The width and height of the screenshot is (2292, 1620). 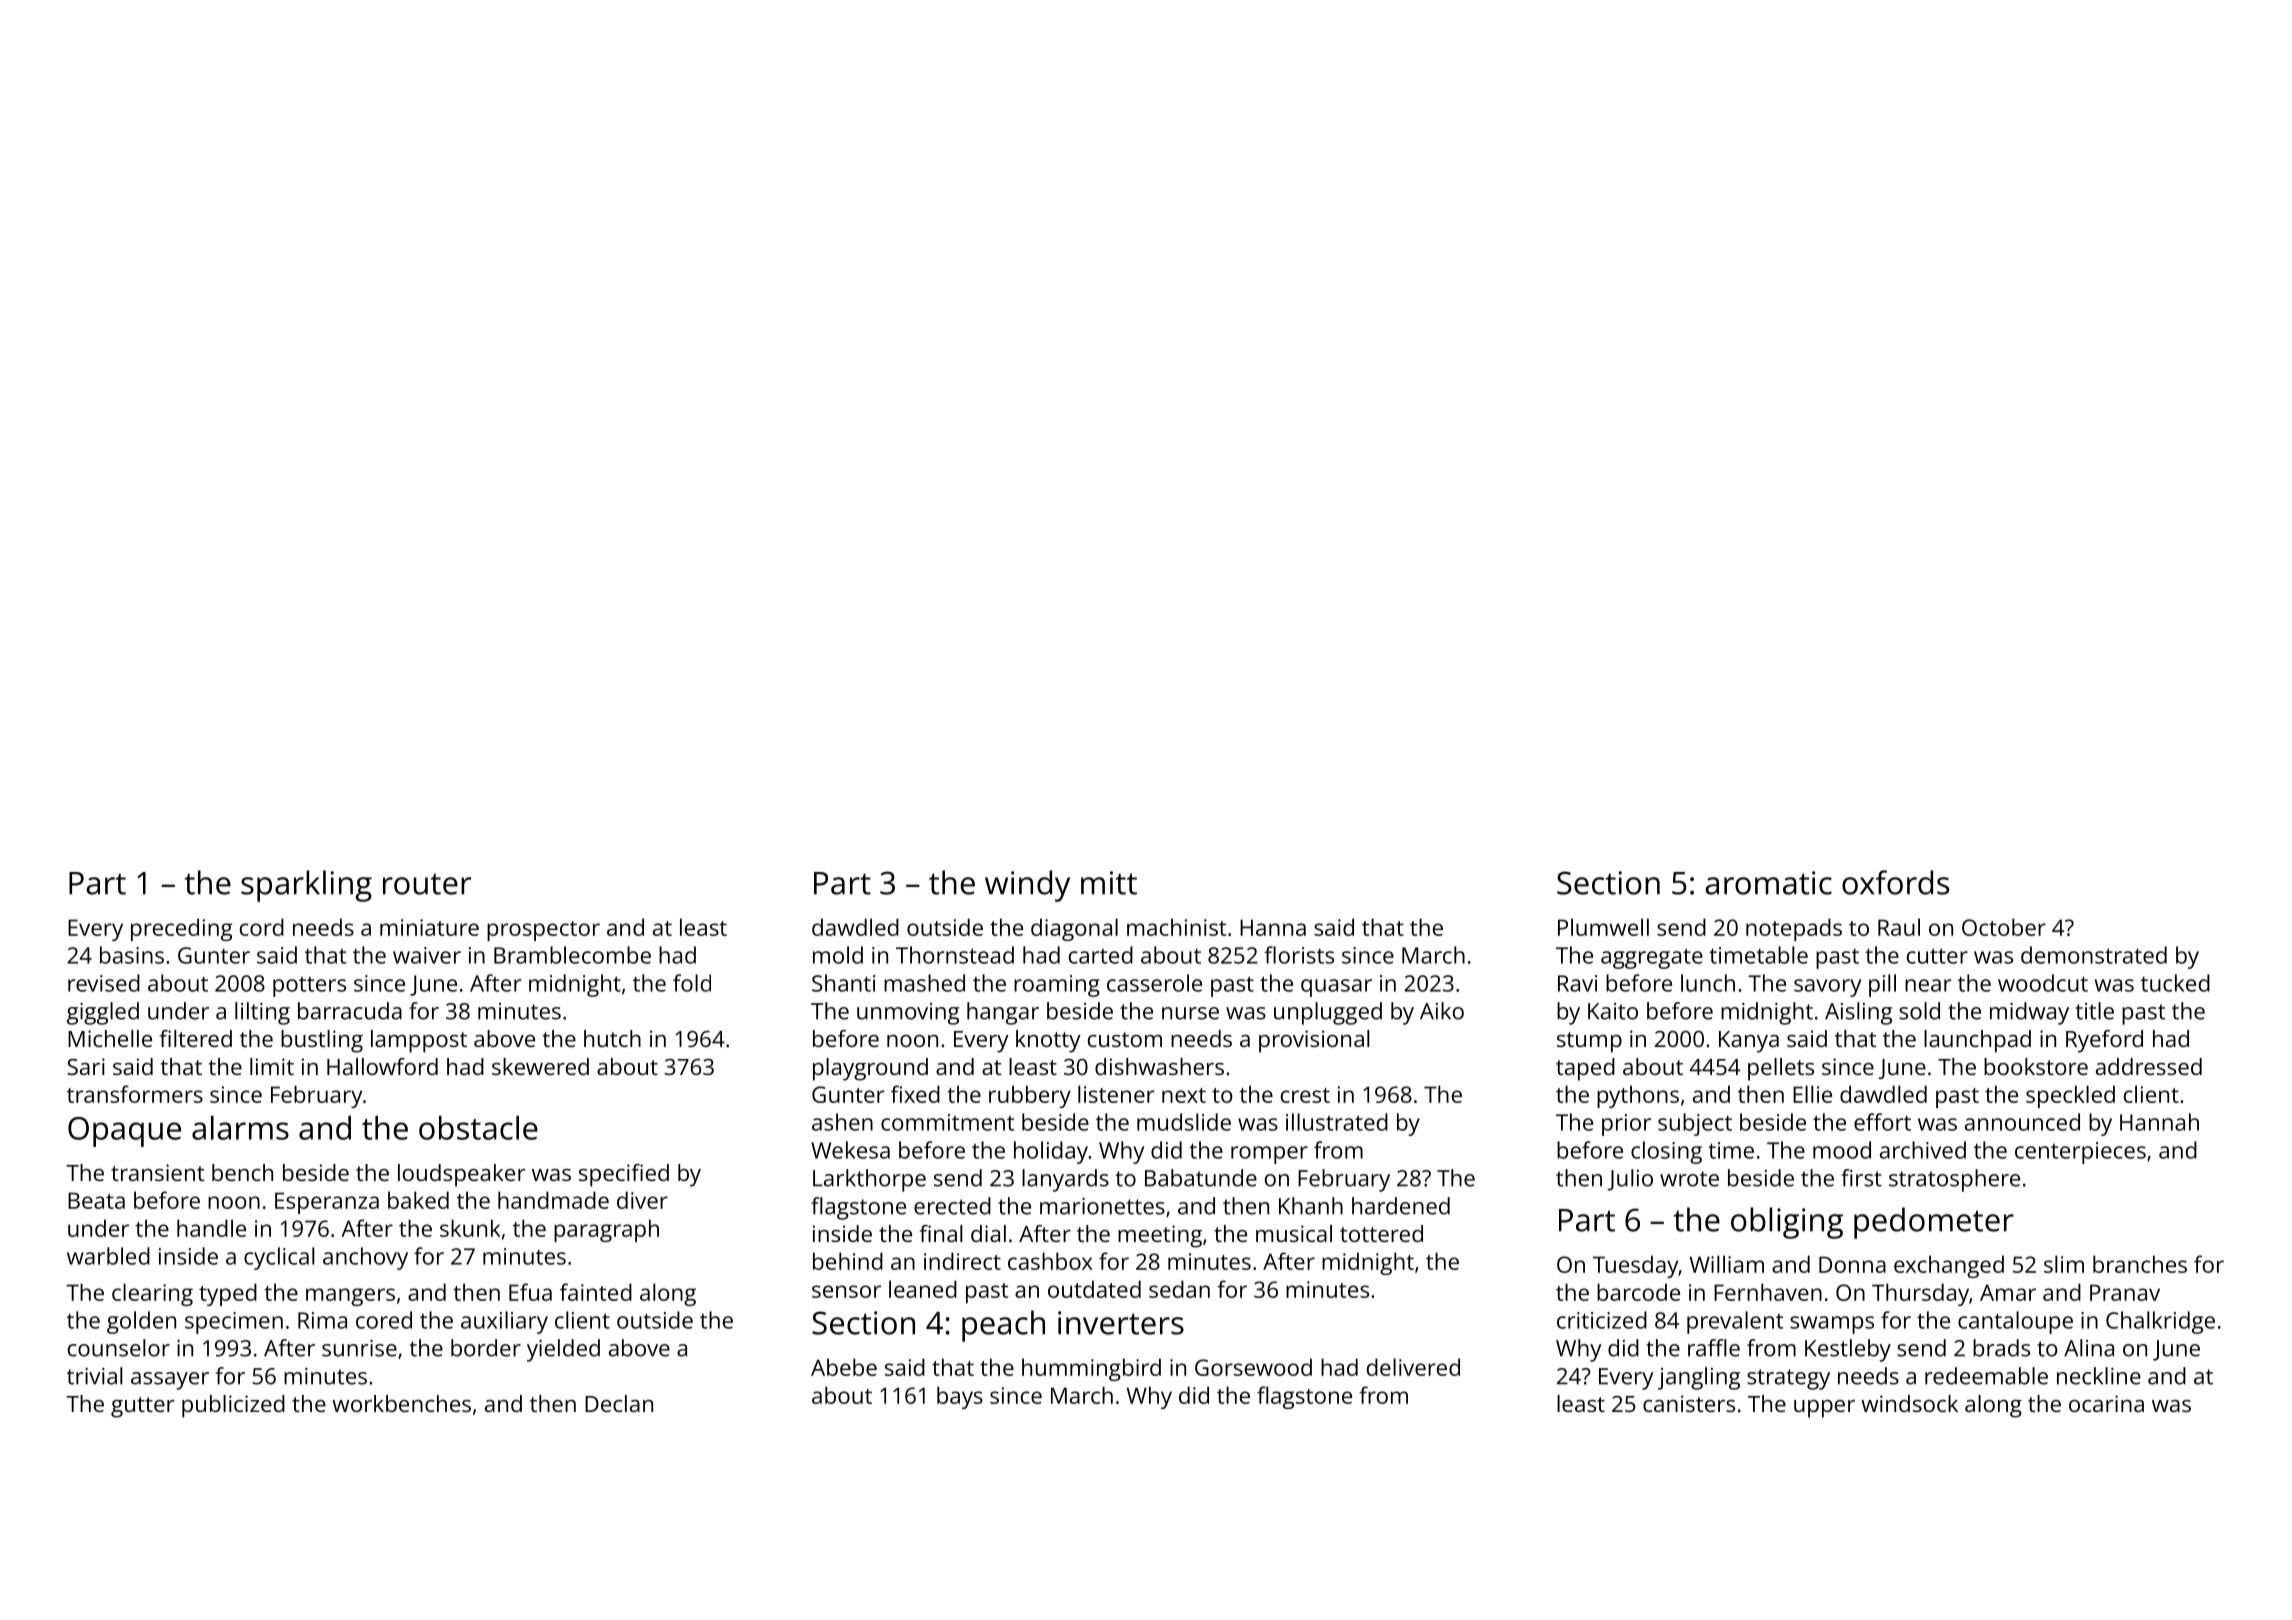 I want to click on assayer, so click(x=170, y=1381).
